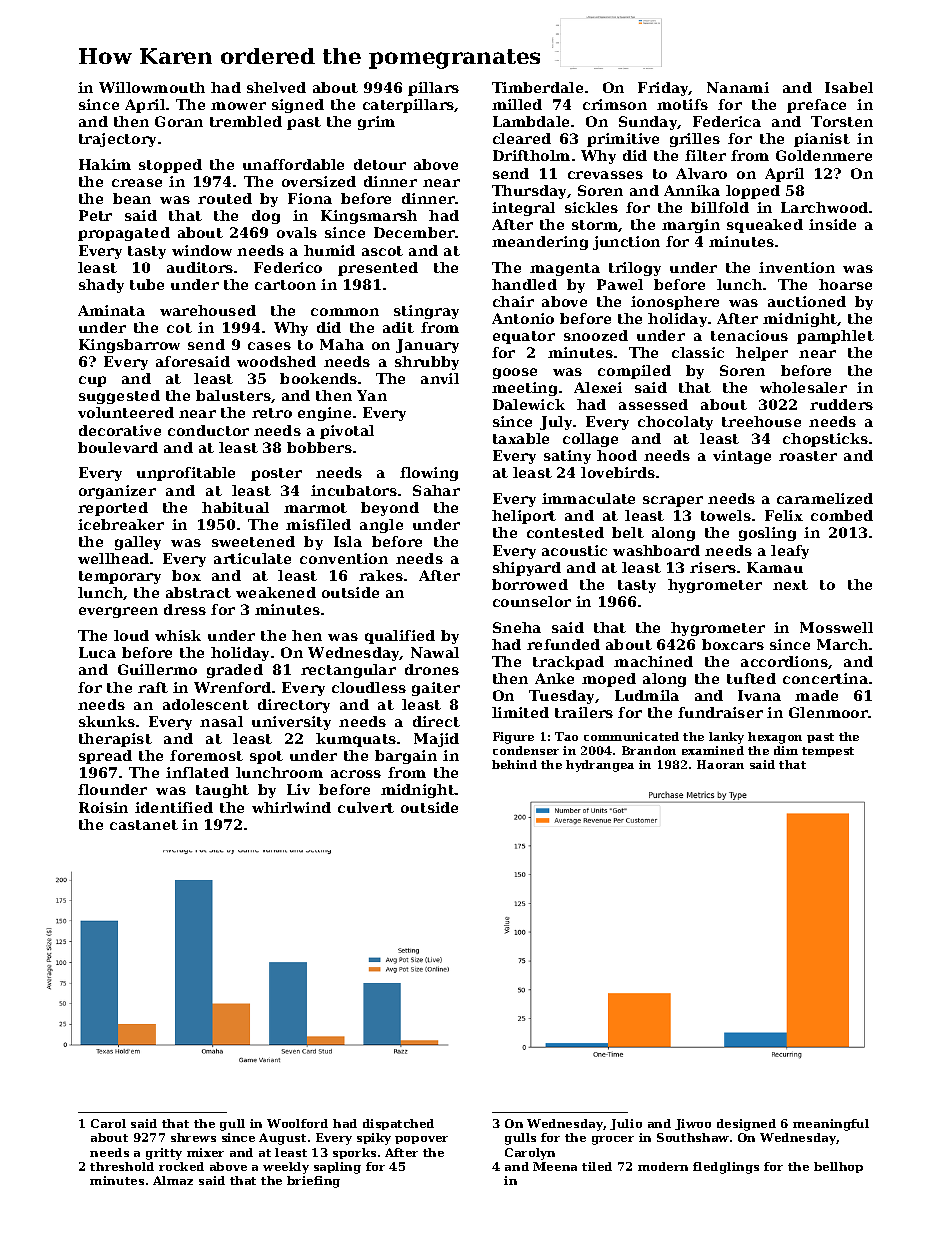  Describe the element at coordinates (836, 627) in the image. I see `Mosswell` at that location.
